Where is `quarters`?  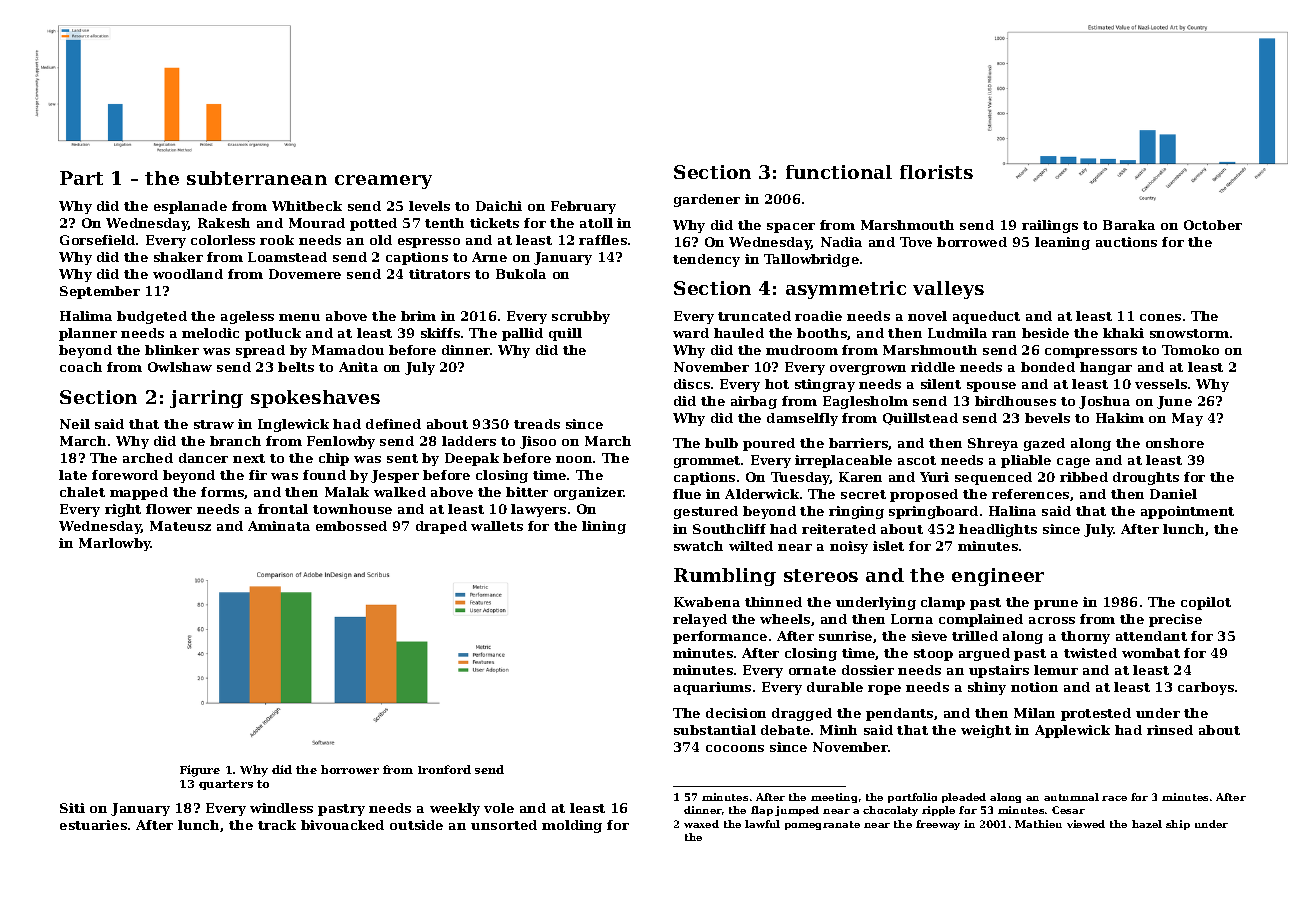 quarters is located at coordinates (226, 785).
